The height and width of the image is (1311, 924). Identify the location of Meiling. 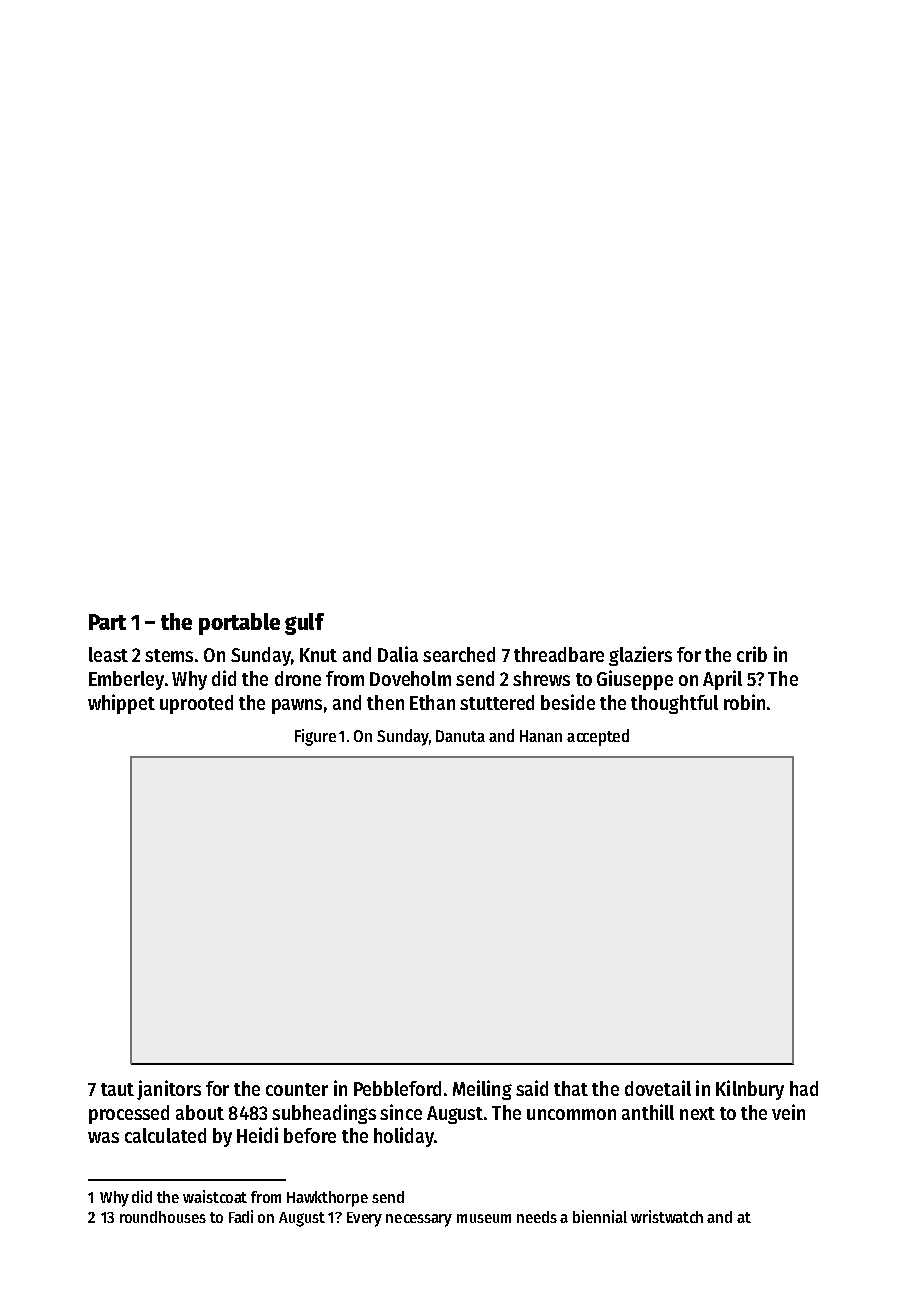
(482, 1090).
